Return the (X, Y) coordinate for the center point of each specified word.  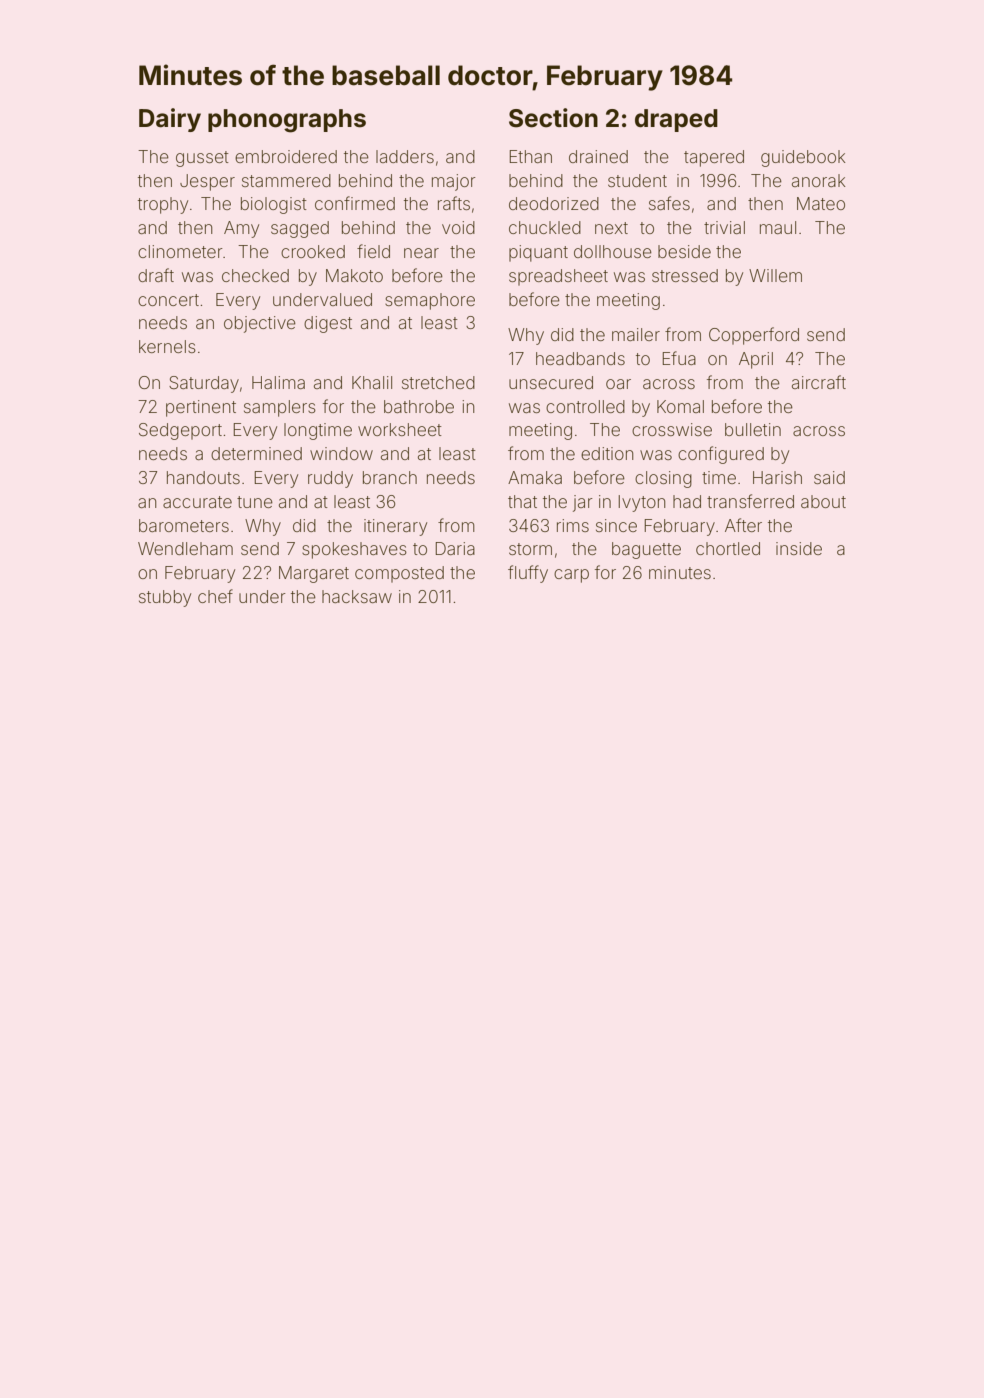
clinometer (180, 251)
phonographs (287, 121)
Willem (775, 275)
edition (607, 453)
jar (583, 503)
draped (676, 120)
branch (390, 477)
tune (255, 502)
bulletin (753, 429)
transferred (750, 501)
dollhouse (613, 251)
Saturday (204, 384)
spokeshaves (354, 550)
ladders (405, 156)
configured (721, 455)
